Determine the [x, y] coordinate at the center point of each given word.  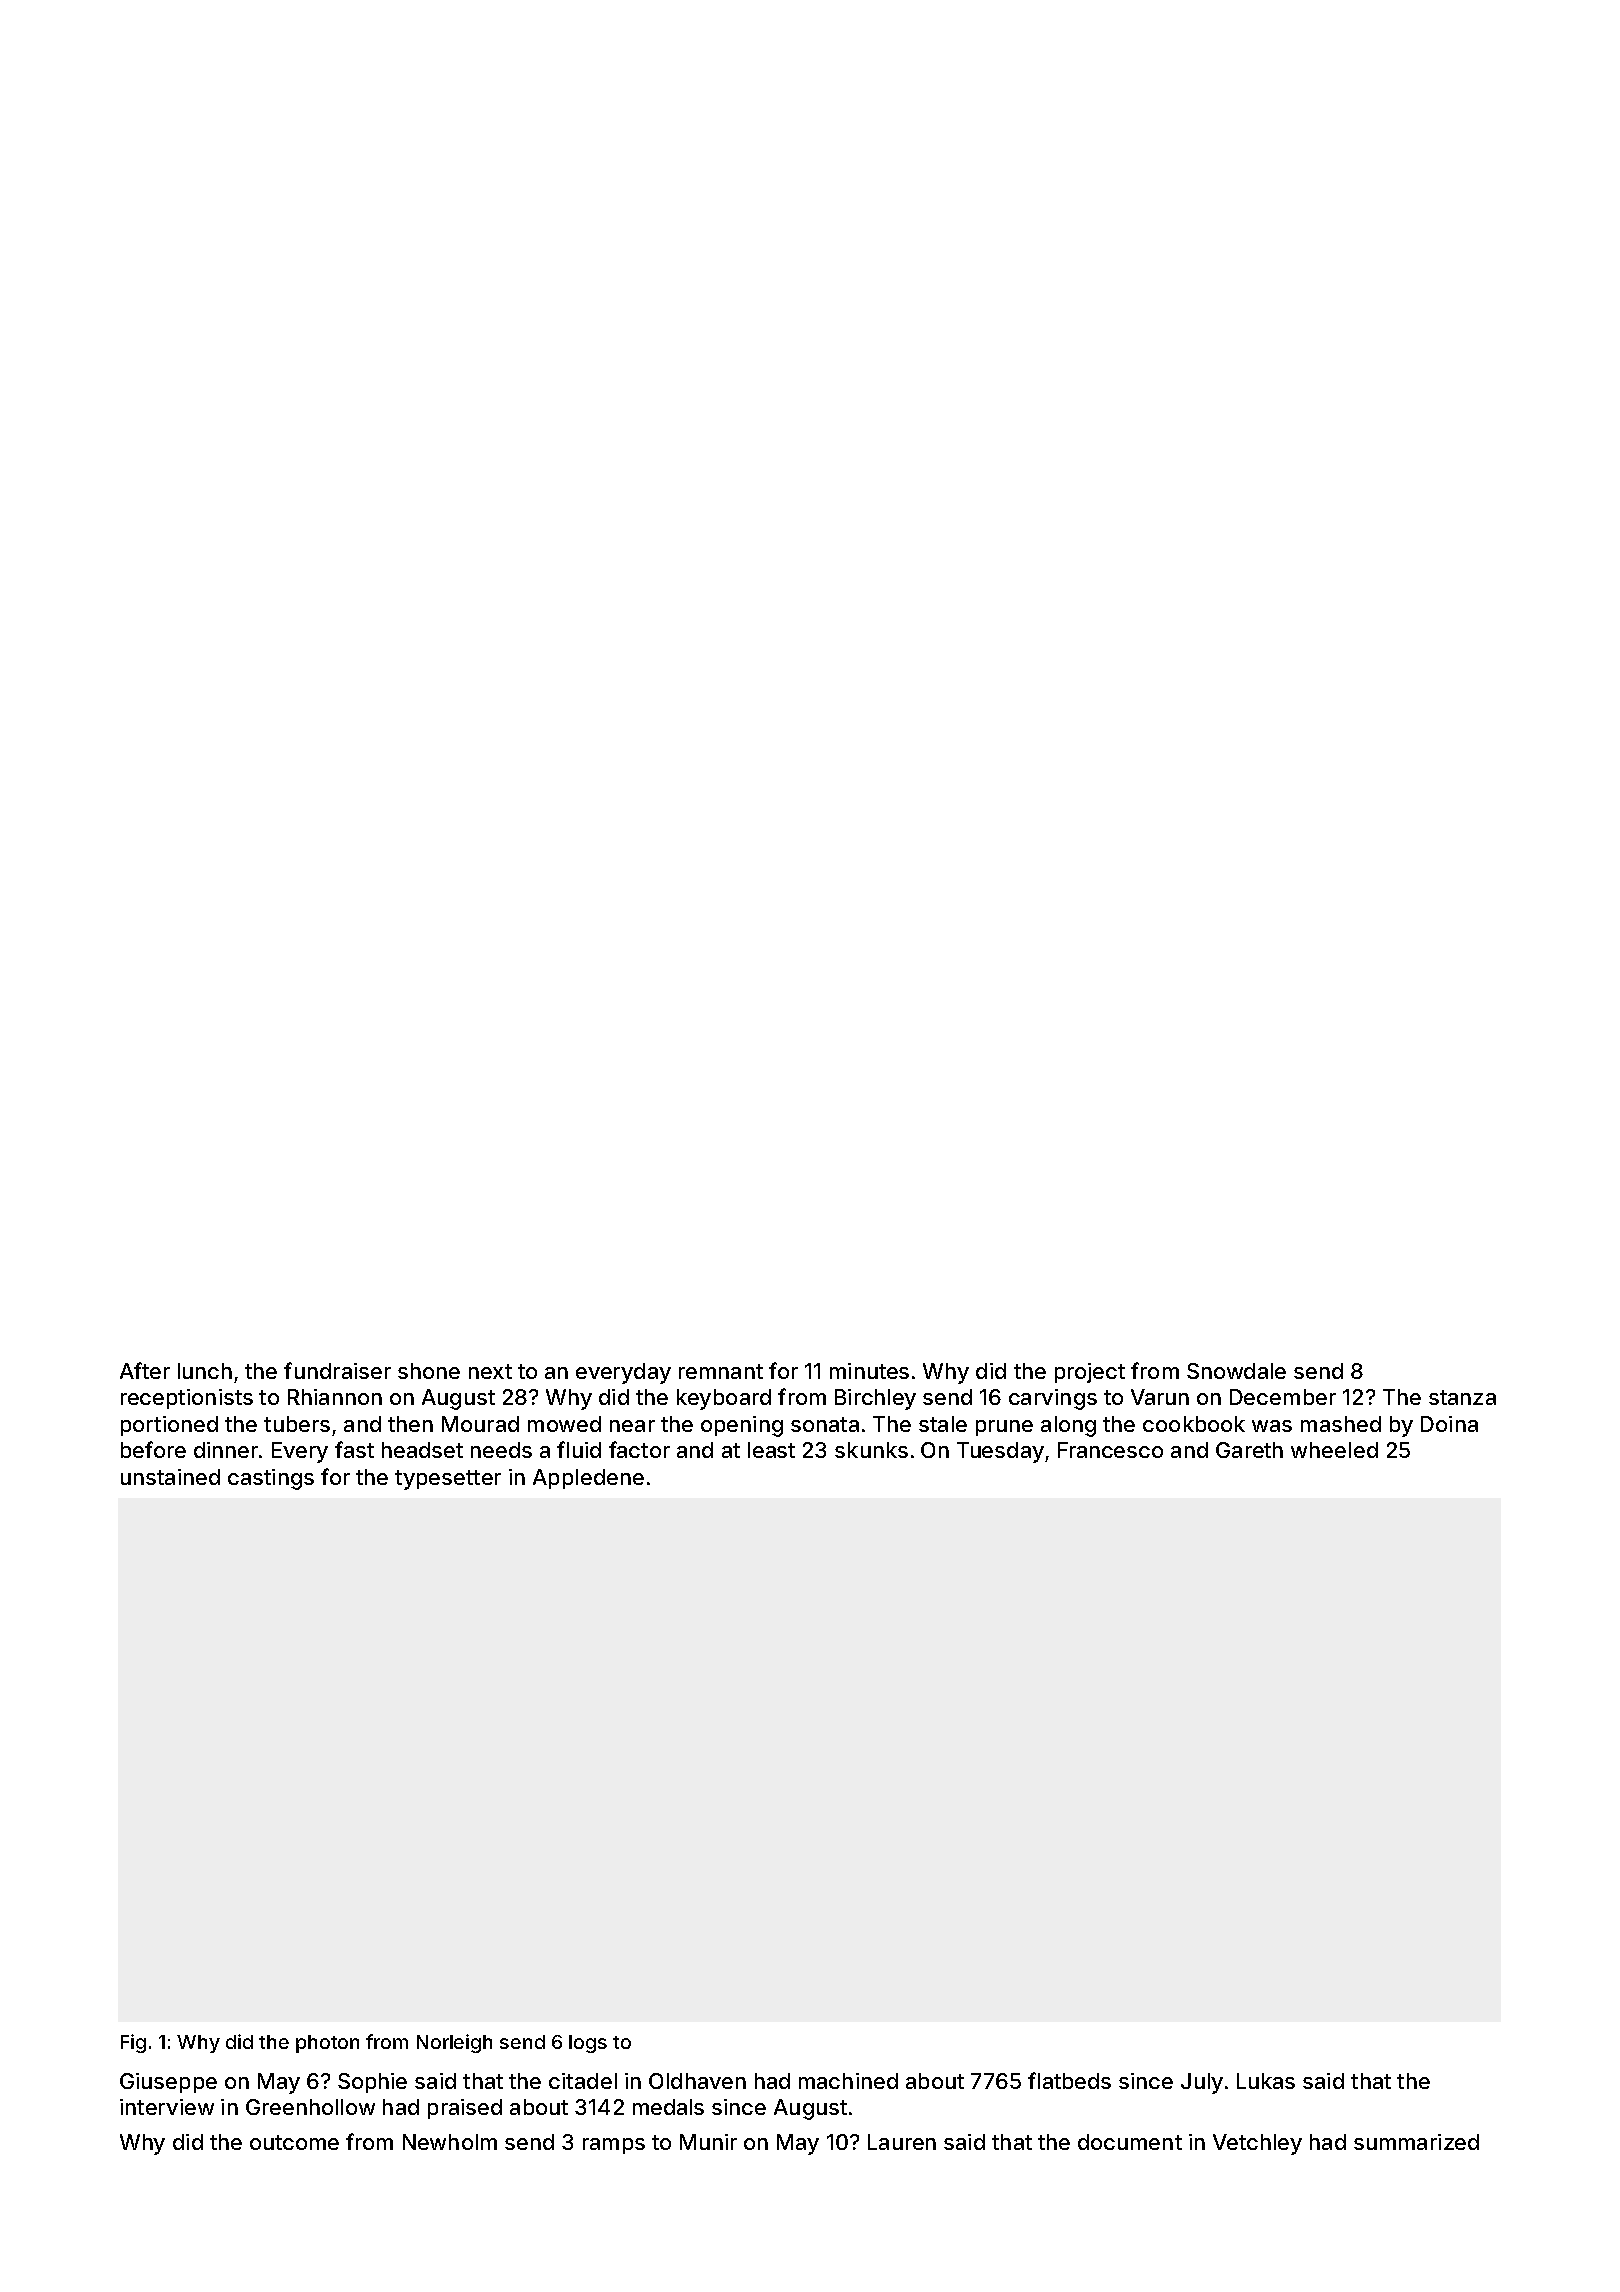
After [145, 1370]
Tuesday [1000, 1452]
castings [271, 1479]
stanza [1462, 1397]
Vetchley [1257, 2144]
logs [588, 2044]
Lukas [1266, 2081]
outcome [294, 2142]
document [1130, 2142]
